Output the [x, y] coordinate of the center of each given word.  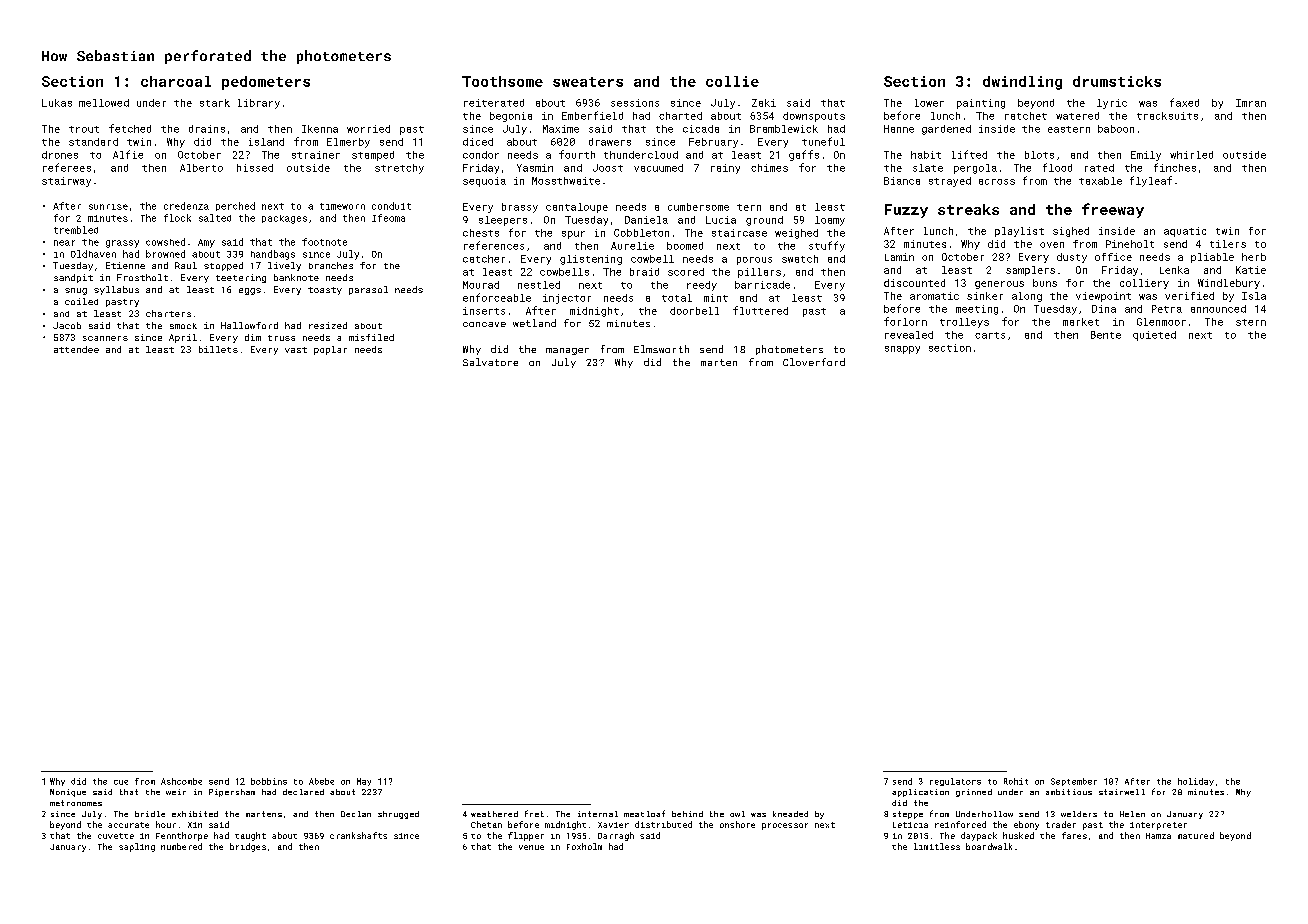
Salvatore [490, 362]
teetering [241, 278]
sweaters [588, 82]
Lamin [899, 257]
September [1074, 782]
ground [764, 221]
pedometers [266, 83]
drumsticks [1117, 81]
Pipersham [232, 793]
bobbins [269, 781]
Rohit [1016, 781]
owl [737, 814]
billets [218, 349]
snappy [902, 350]
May [364, 782]
